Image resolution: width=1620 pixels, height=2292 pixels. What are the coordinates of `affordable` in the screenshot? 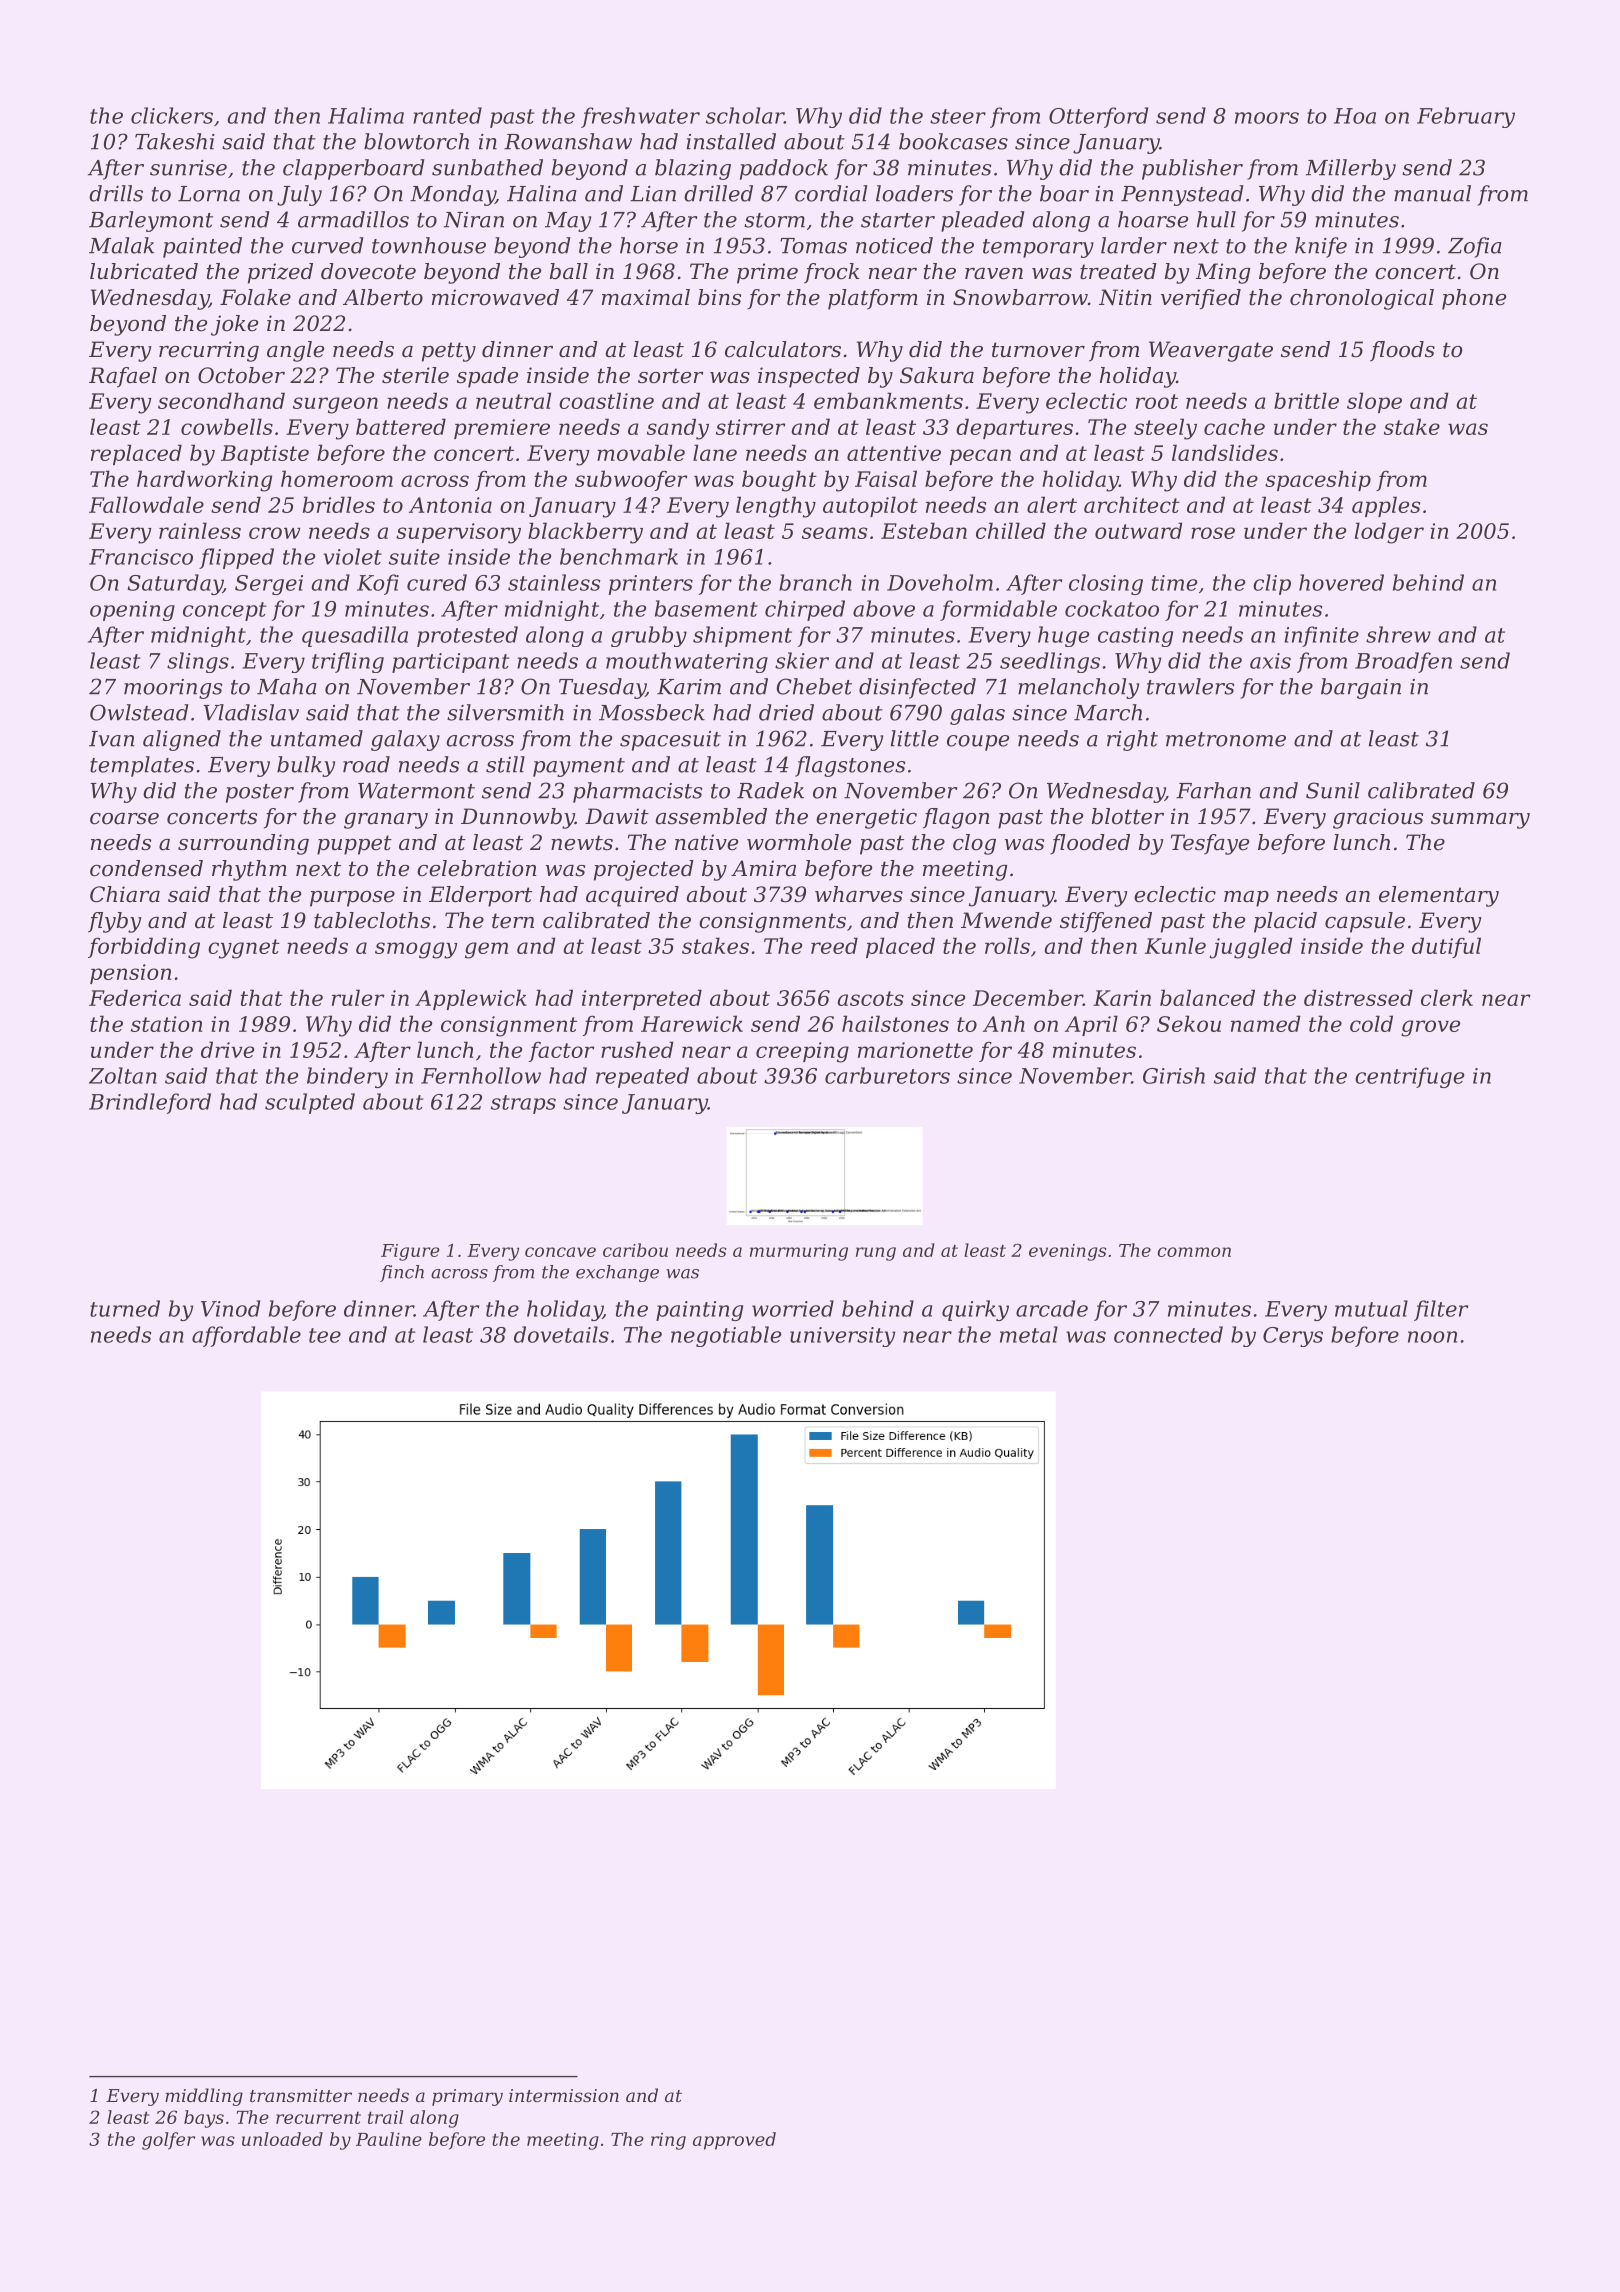 It's located at (246, 1336).
